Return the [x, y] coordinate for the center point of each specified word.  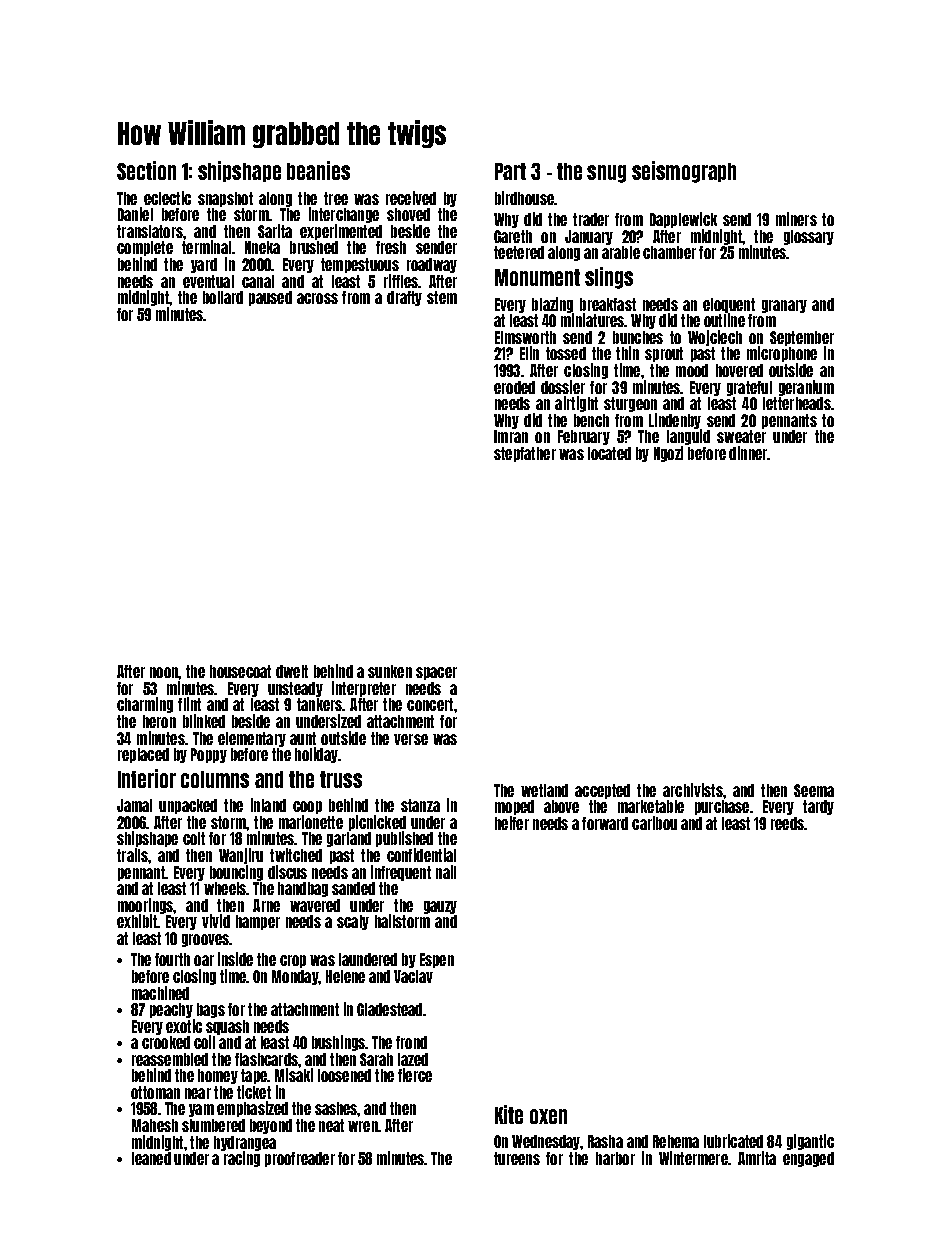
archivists [693, 790]
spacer [436, 673]
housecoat [240, 671]
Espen [437, 960]
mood [692, 370]
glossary [809, 237]
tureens [517, 1158]
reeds [787, 823]
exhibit [137, 921]
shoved [408, 214]
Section [146, 170]
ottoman [155, 1092]
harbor [615, 1158]
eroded [514, 387]
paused [270, 298]
